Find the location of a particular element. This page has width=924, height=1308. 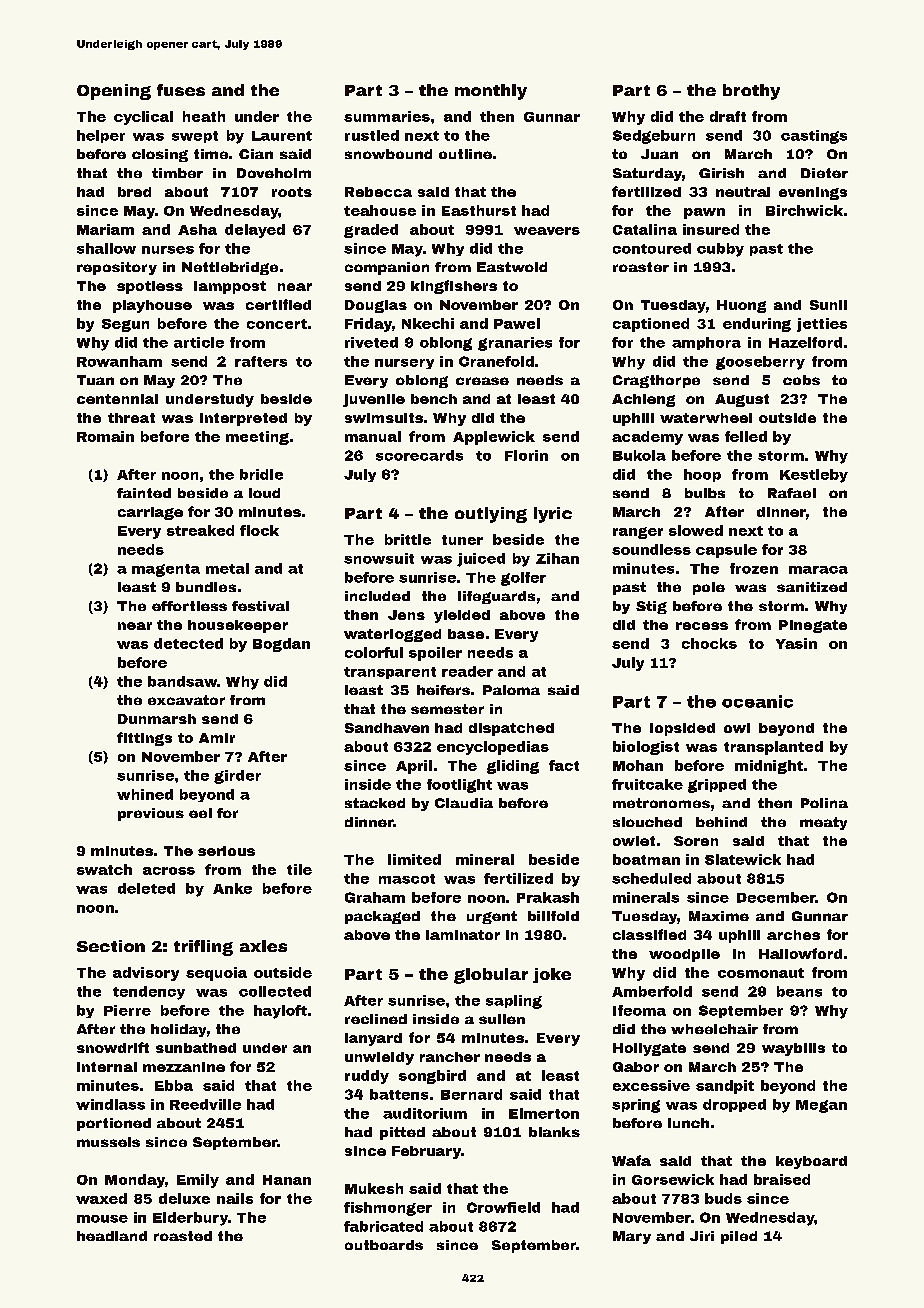

Laurent is located at coordinates (282, 136).
